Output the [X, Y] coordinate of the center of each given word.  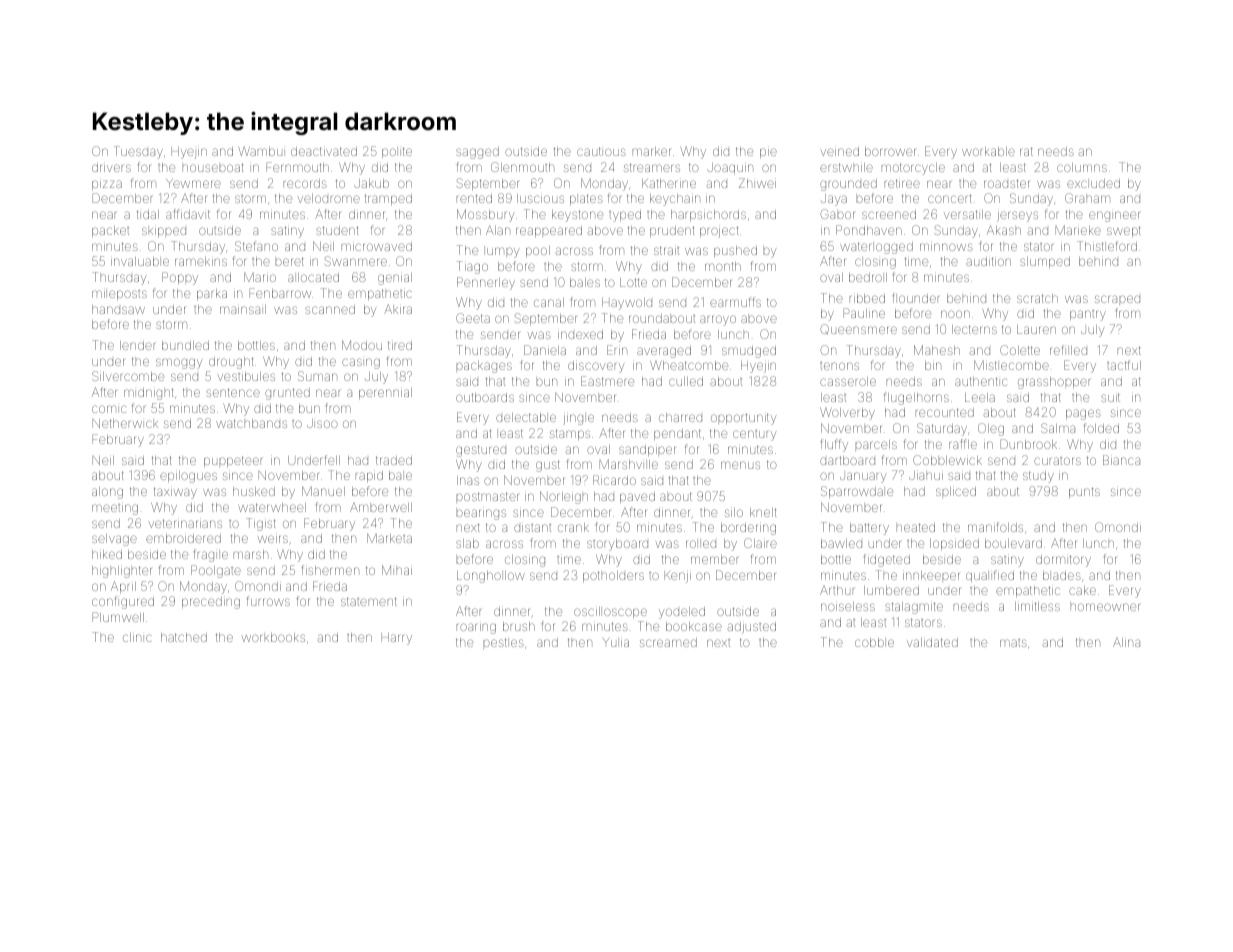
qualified [990, 576]
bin [933, 365]
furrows [268, 601]
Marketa [389, 538]
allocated [313, 277]
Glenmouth [522, 167]
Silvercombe [128, 376]
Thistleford [1107, 246]
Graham [1087, 198]
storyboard [617, 545]
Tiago [472, 267]
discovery [596, 367]
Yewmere [193, 183]
